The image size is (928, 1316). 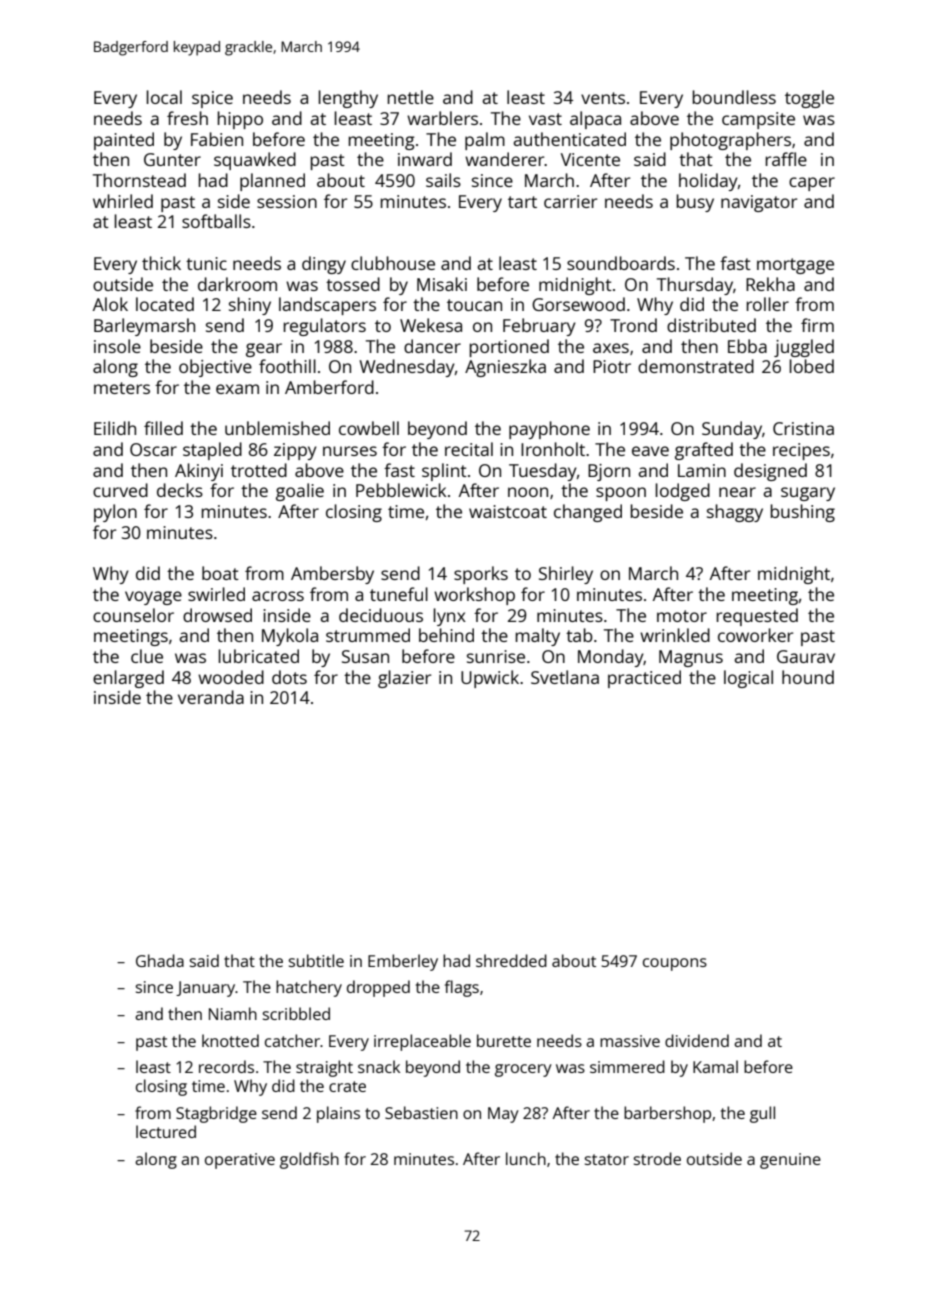 What do you see at coordinates (809, 99) in the screenshot?
I see `toggle` at bounding box center [809, 99].
